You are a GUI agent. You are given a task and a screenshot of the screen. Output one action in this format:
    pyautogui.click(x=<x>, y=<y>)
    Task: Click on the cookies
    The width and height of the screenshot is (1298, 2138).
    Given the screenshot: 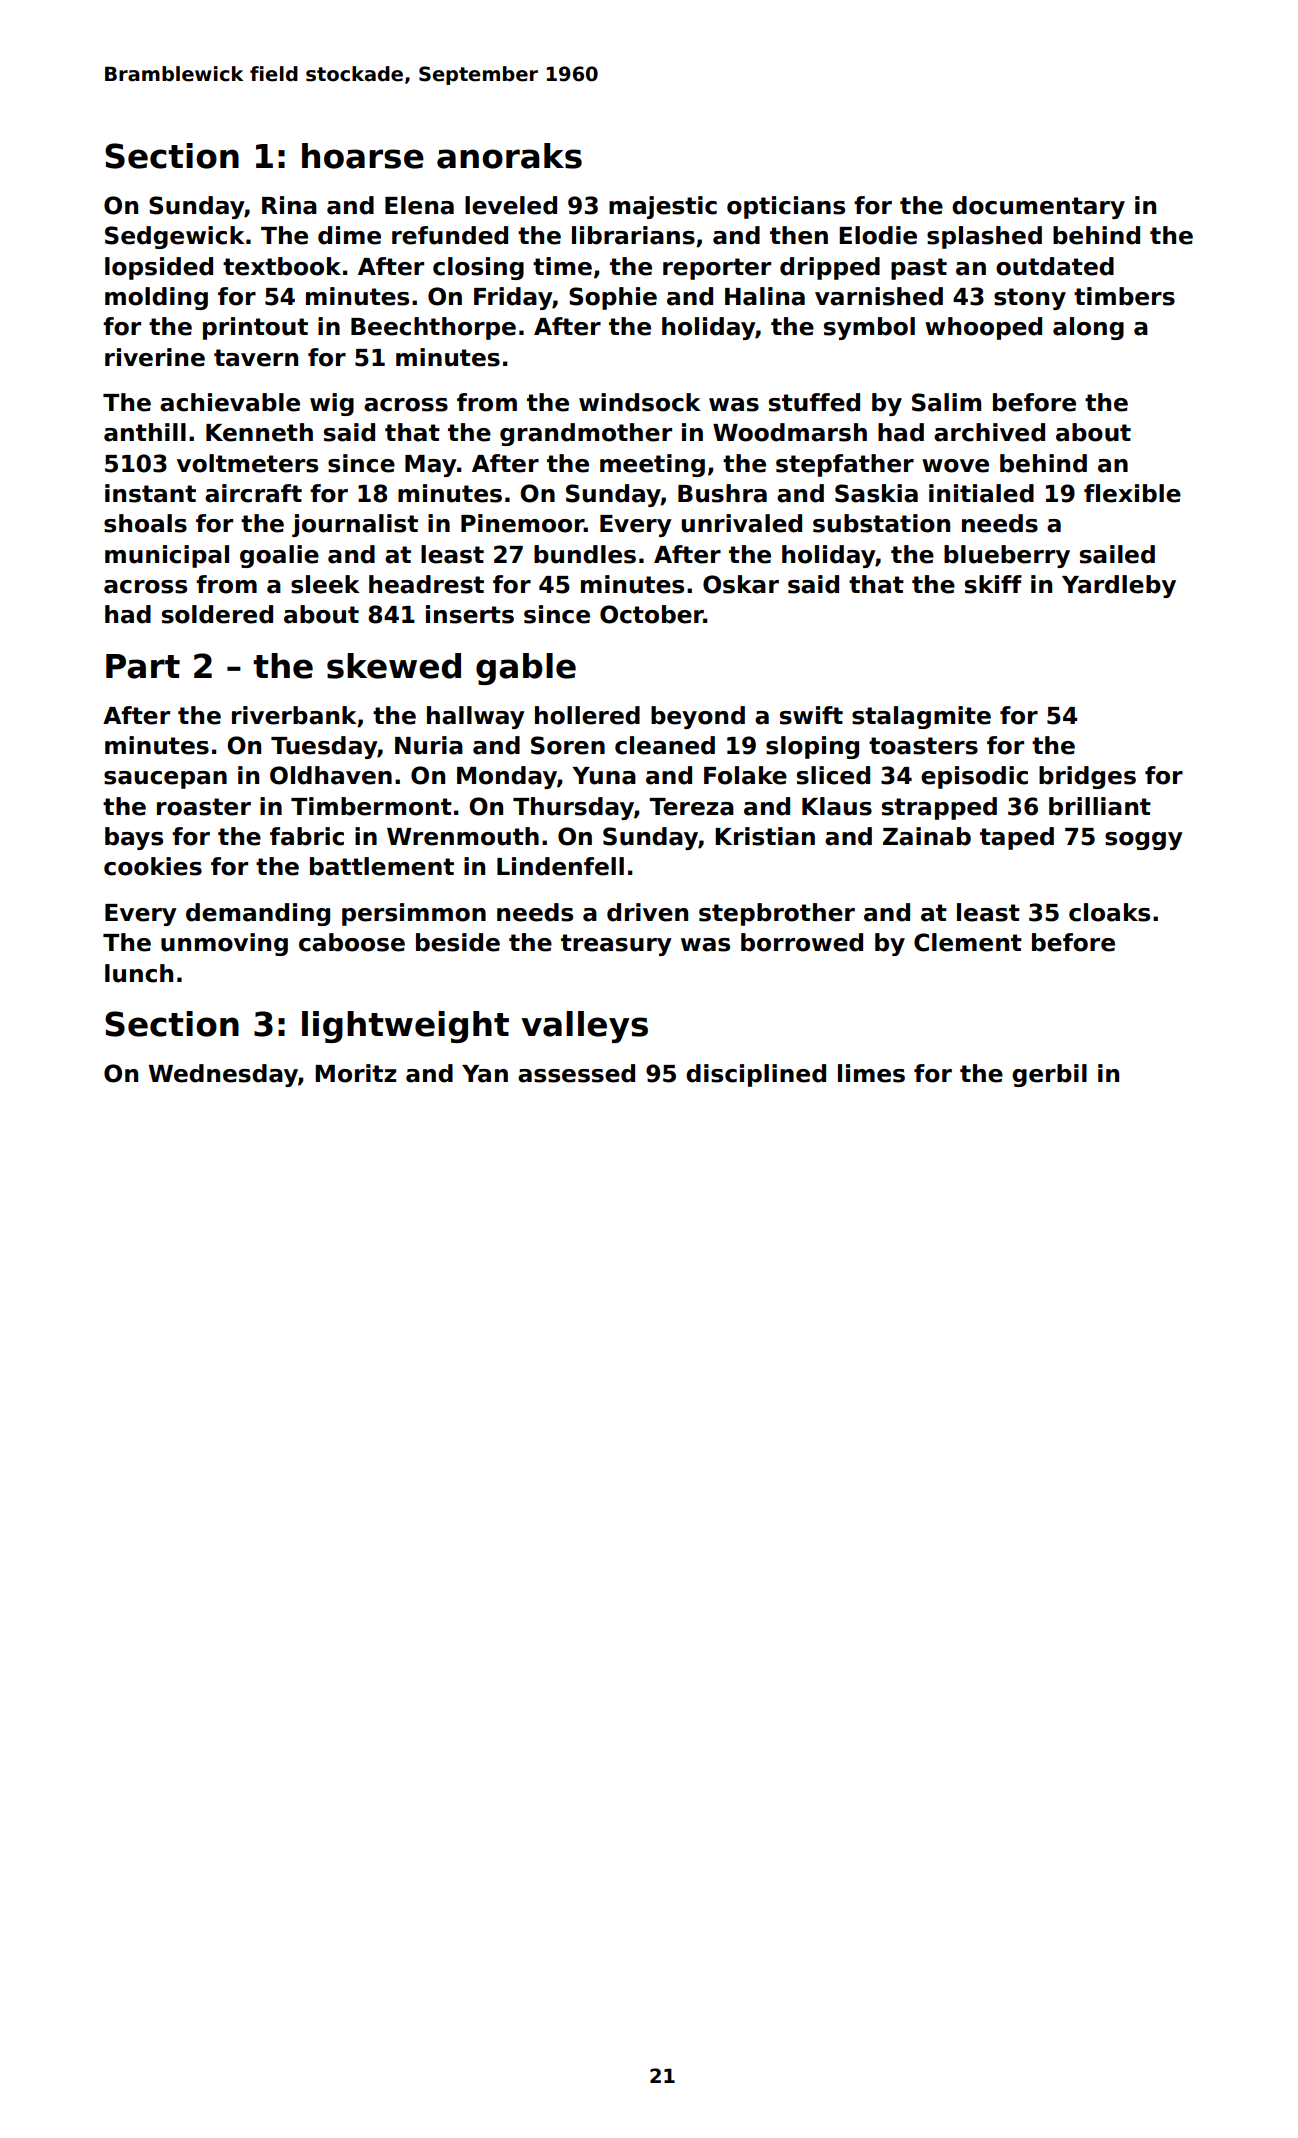 What is the action you would take?
    pyautogui.click(x=153, y=866)
